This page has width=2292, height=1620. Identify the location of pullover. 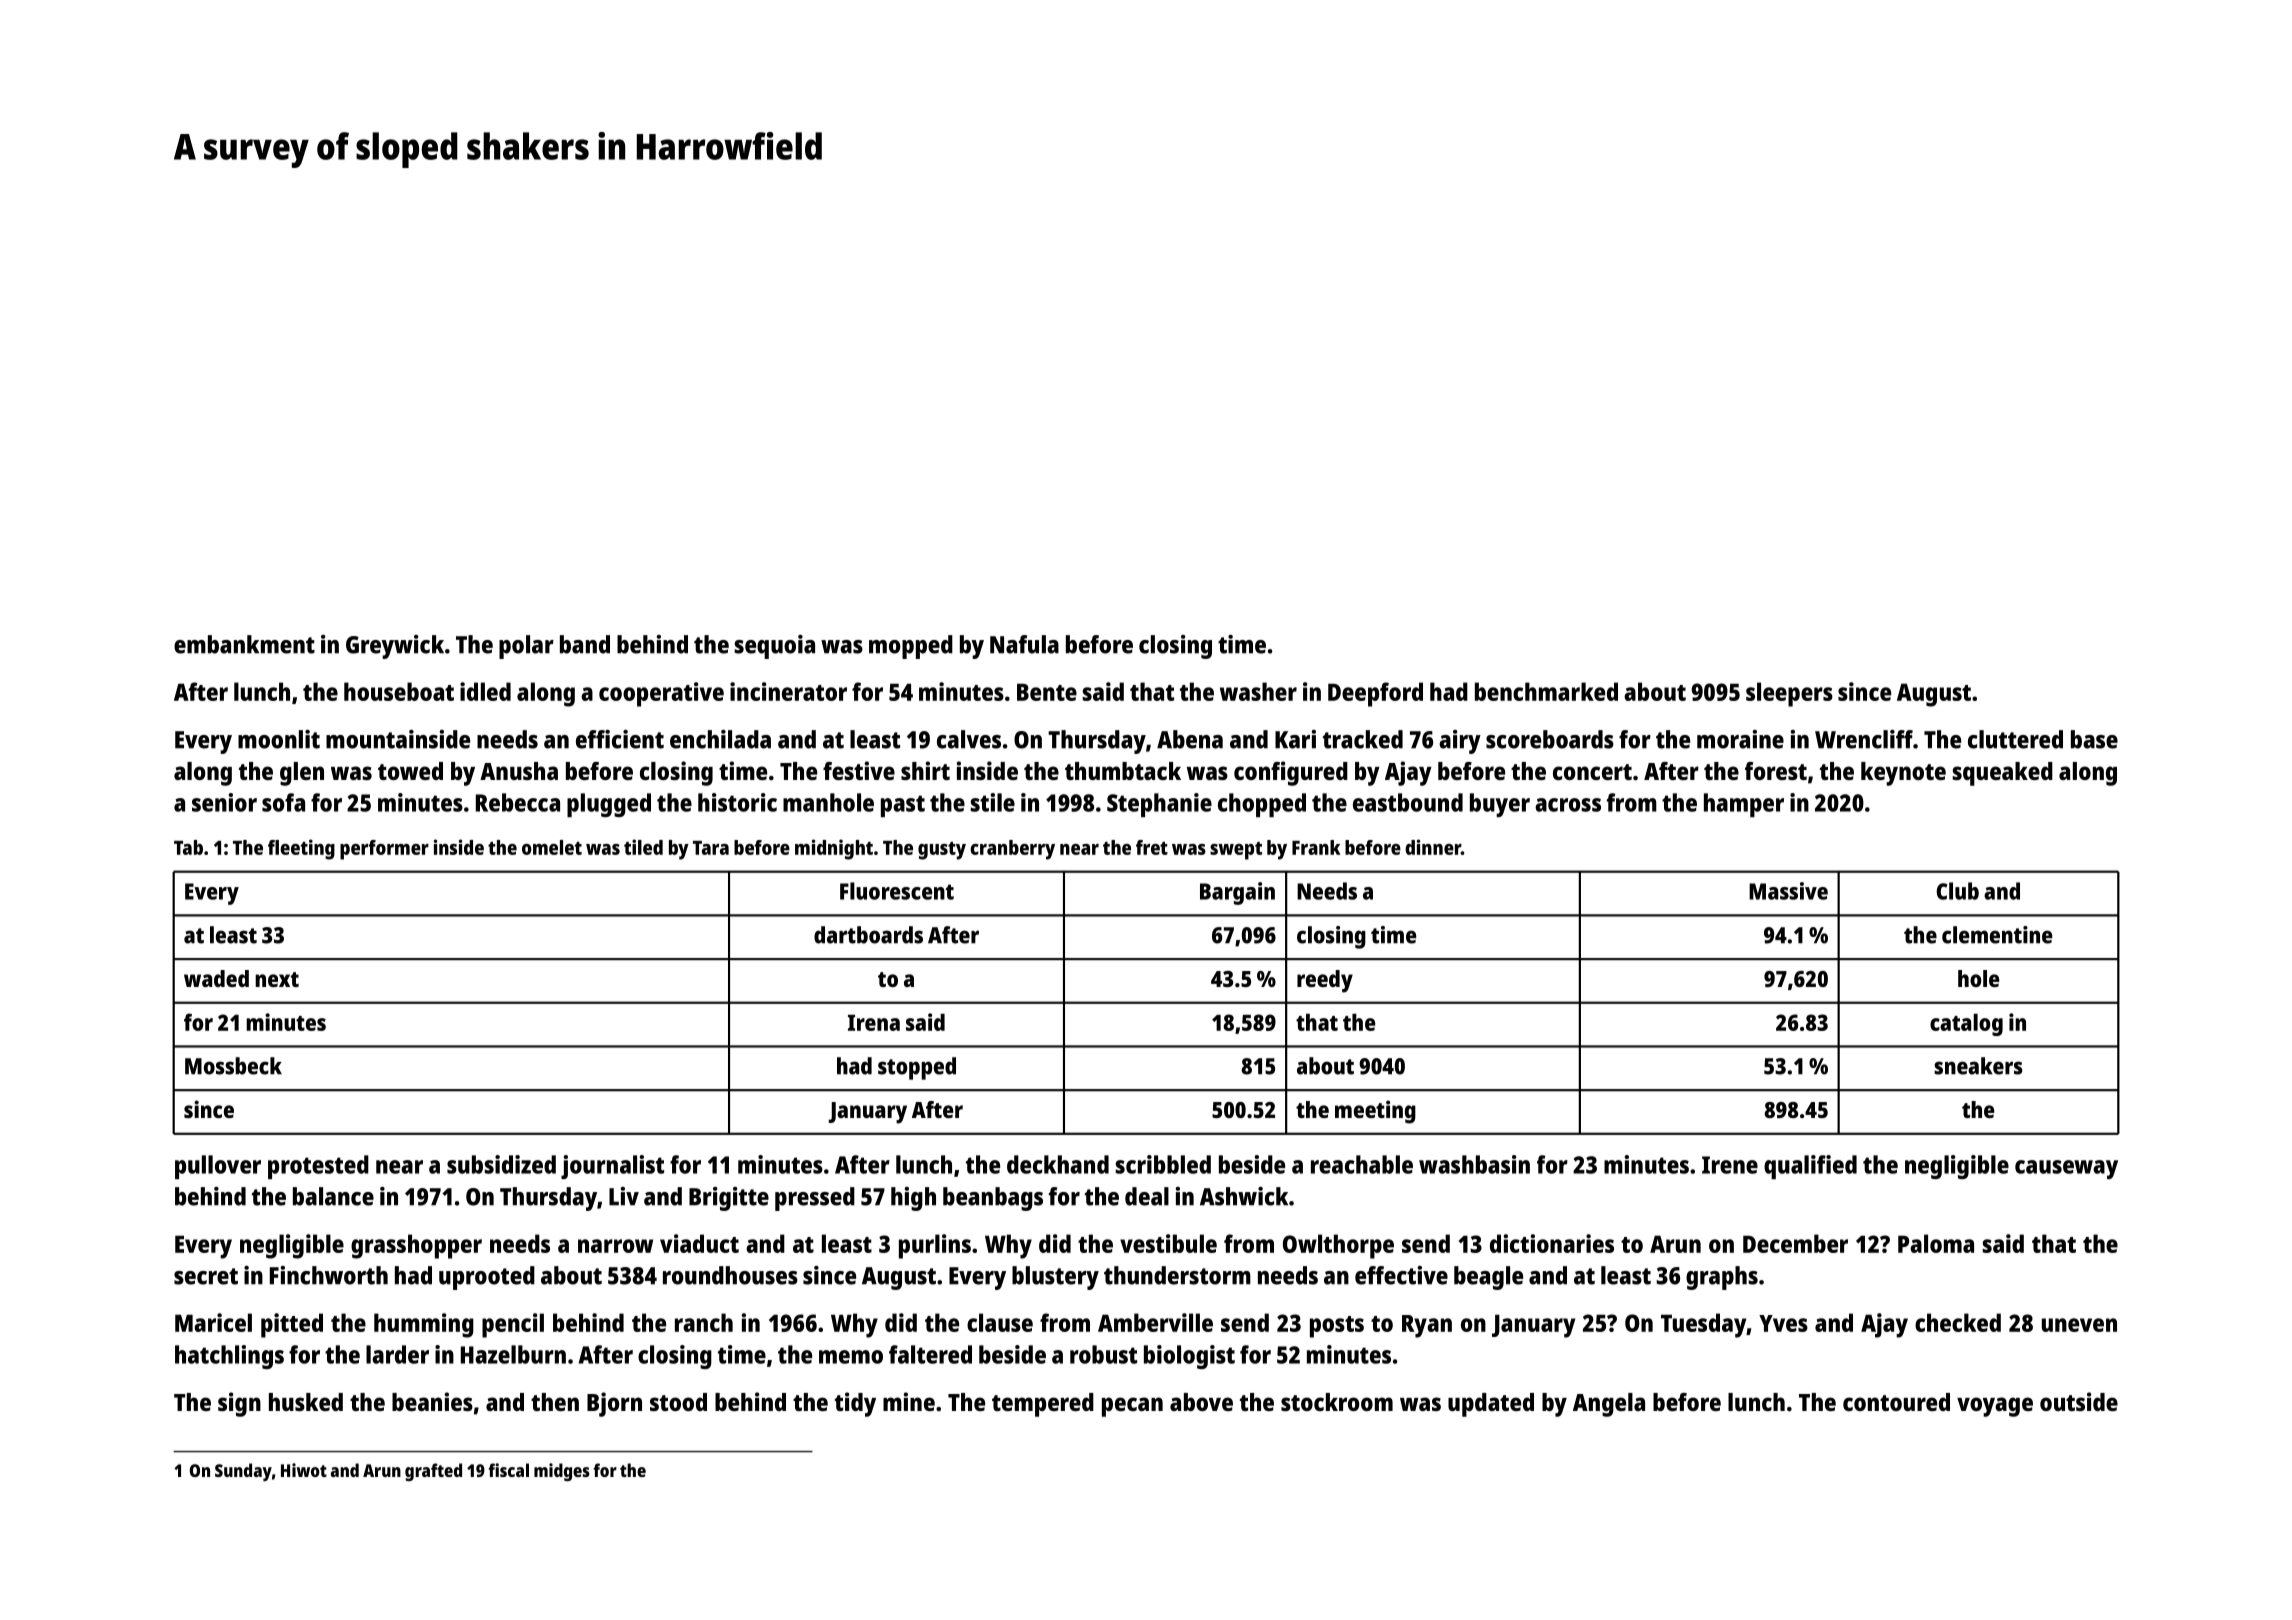
(218, 1167).
